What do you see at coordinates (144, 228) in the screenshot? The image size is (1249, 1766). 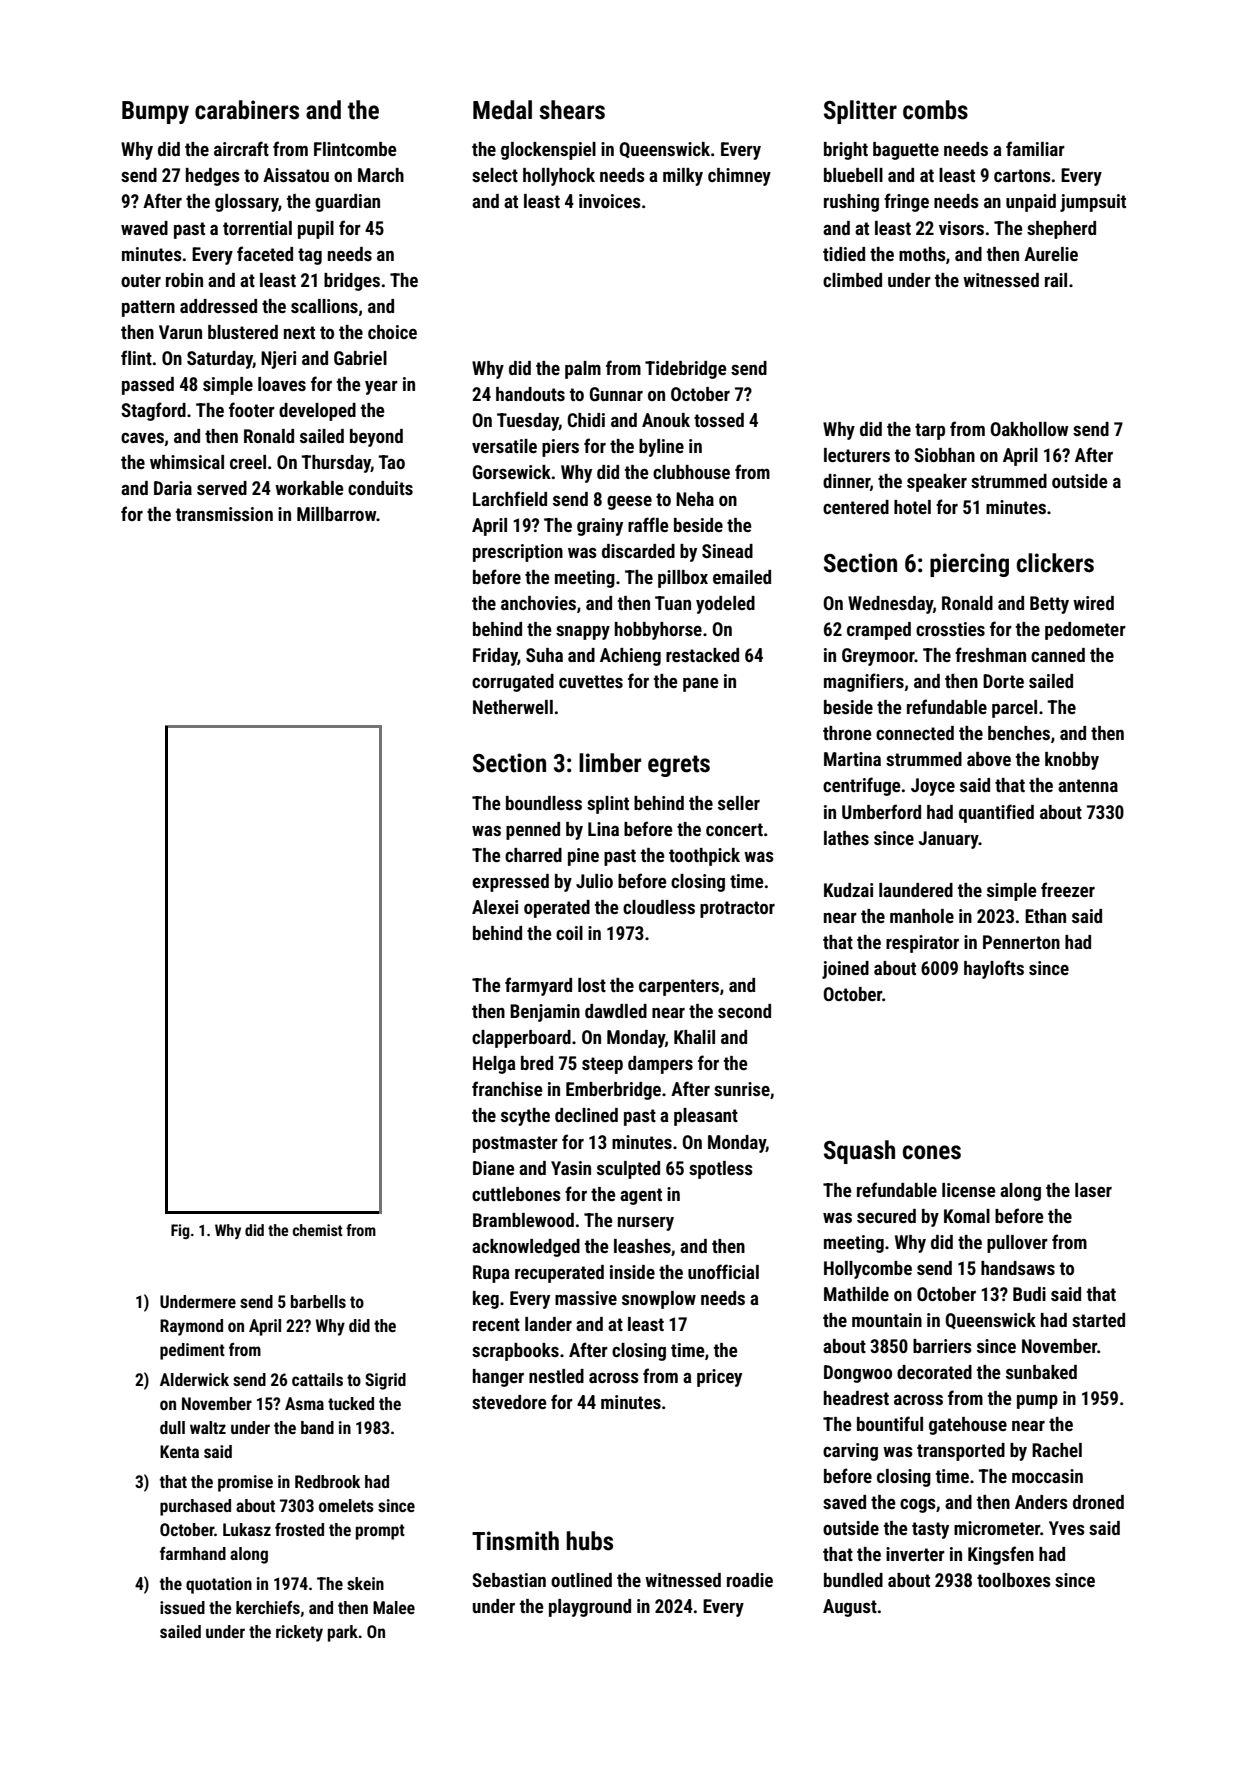 I see `waved` at bounding box center [144, 228].
